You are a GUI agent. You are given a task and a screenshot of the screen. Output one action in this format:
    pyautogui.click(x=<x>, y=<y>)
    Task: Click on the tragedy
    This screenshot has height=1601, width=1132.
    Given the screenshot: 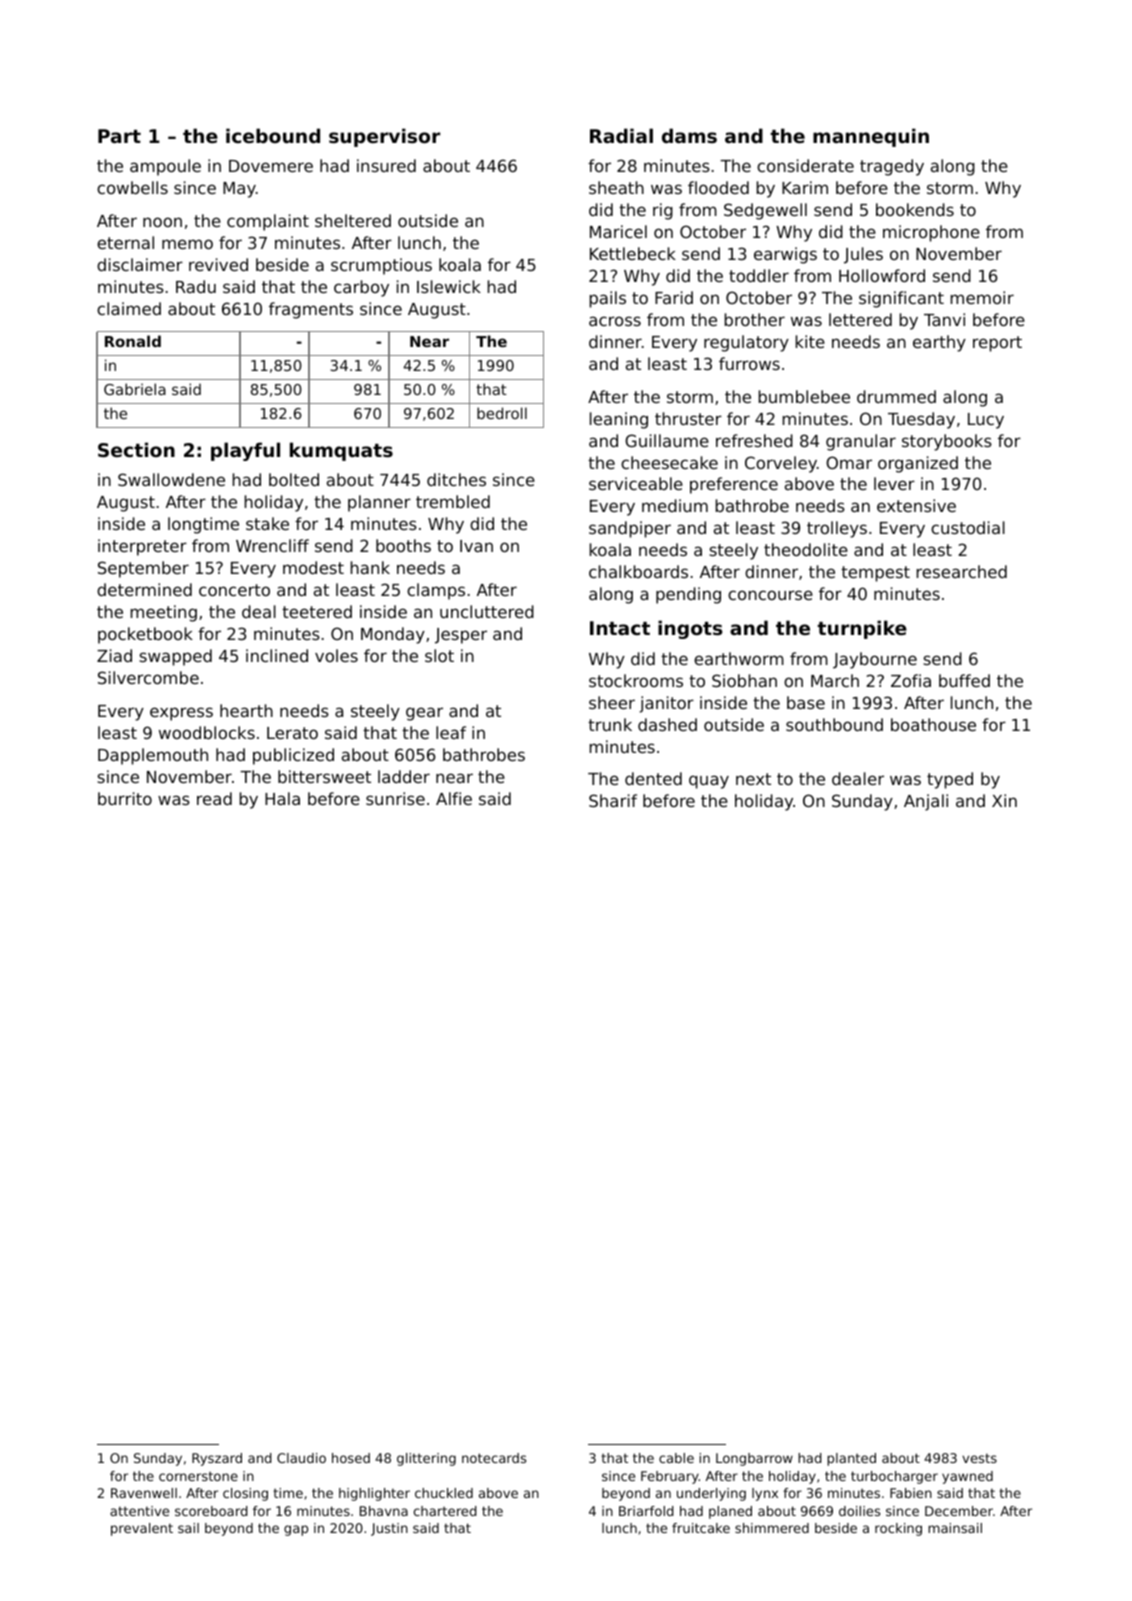 What is the action you would take?
    pyautogui.click(x=892, y=167)
